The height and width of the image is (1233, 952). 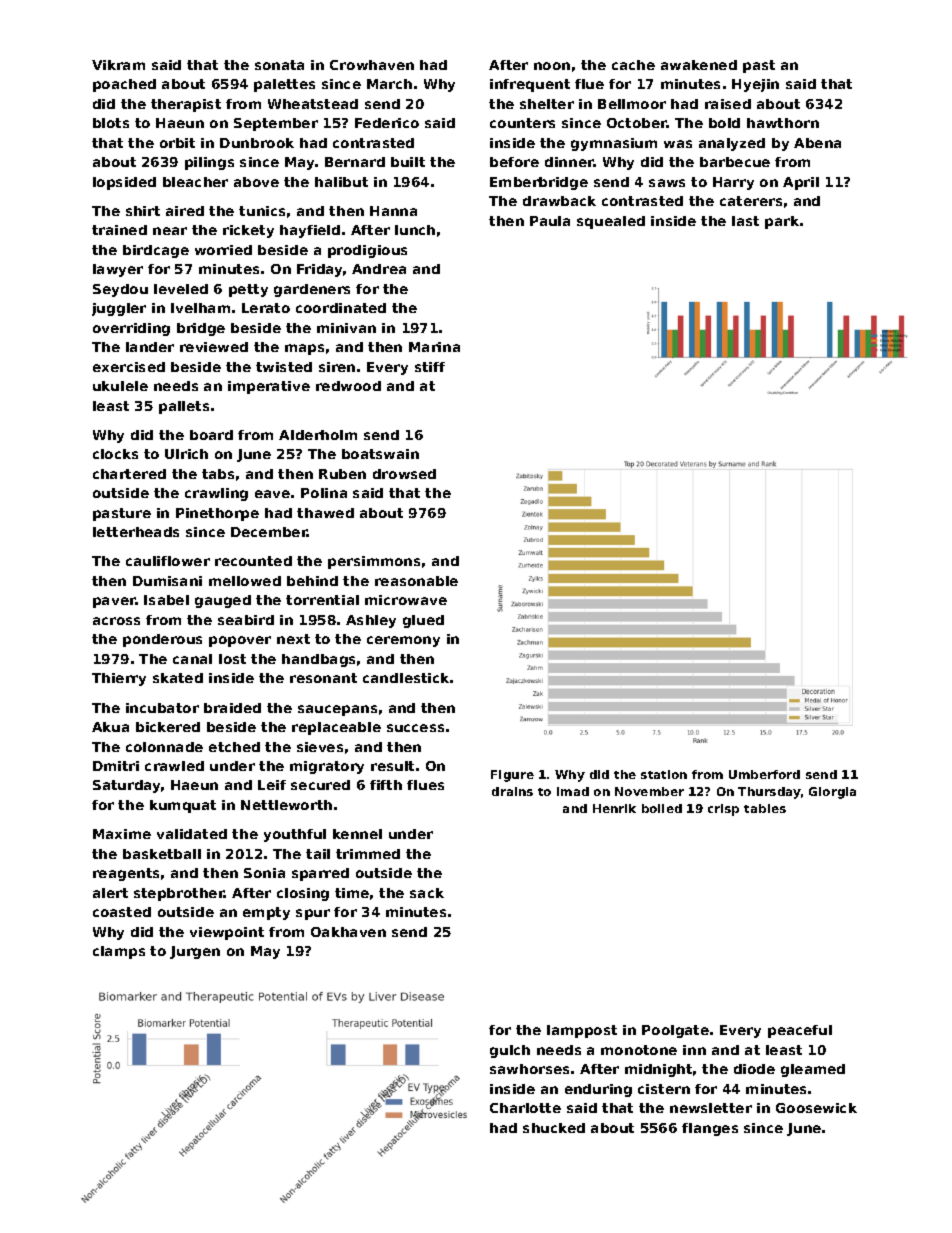 What do you see at coordinates (632, 104) in the image?
I see `Bellmoor` at bounding box center [632, 104].
